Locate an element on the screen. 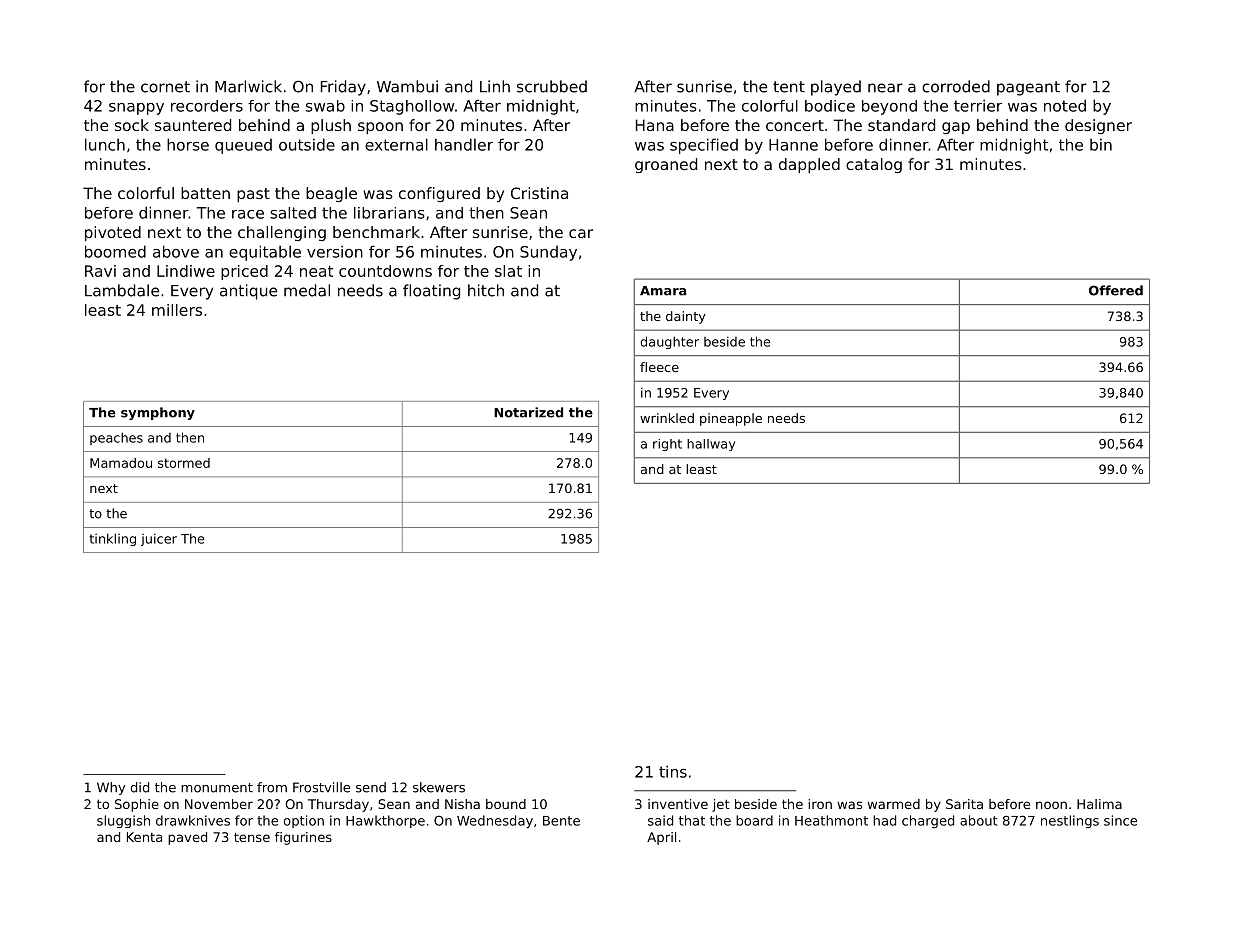 The width and height of the screenshot is (1233, 952). pineapple is located at coordinates (731, 419).
